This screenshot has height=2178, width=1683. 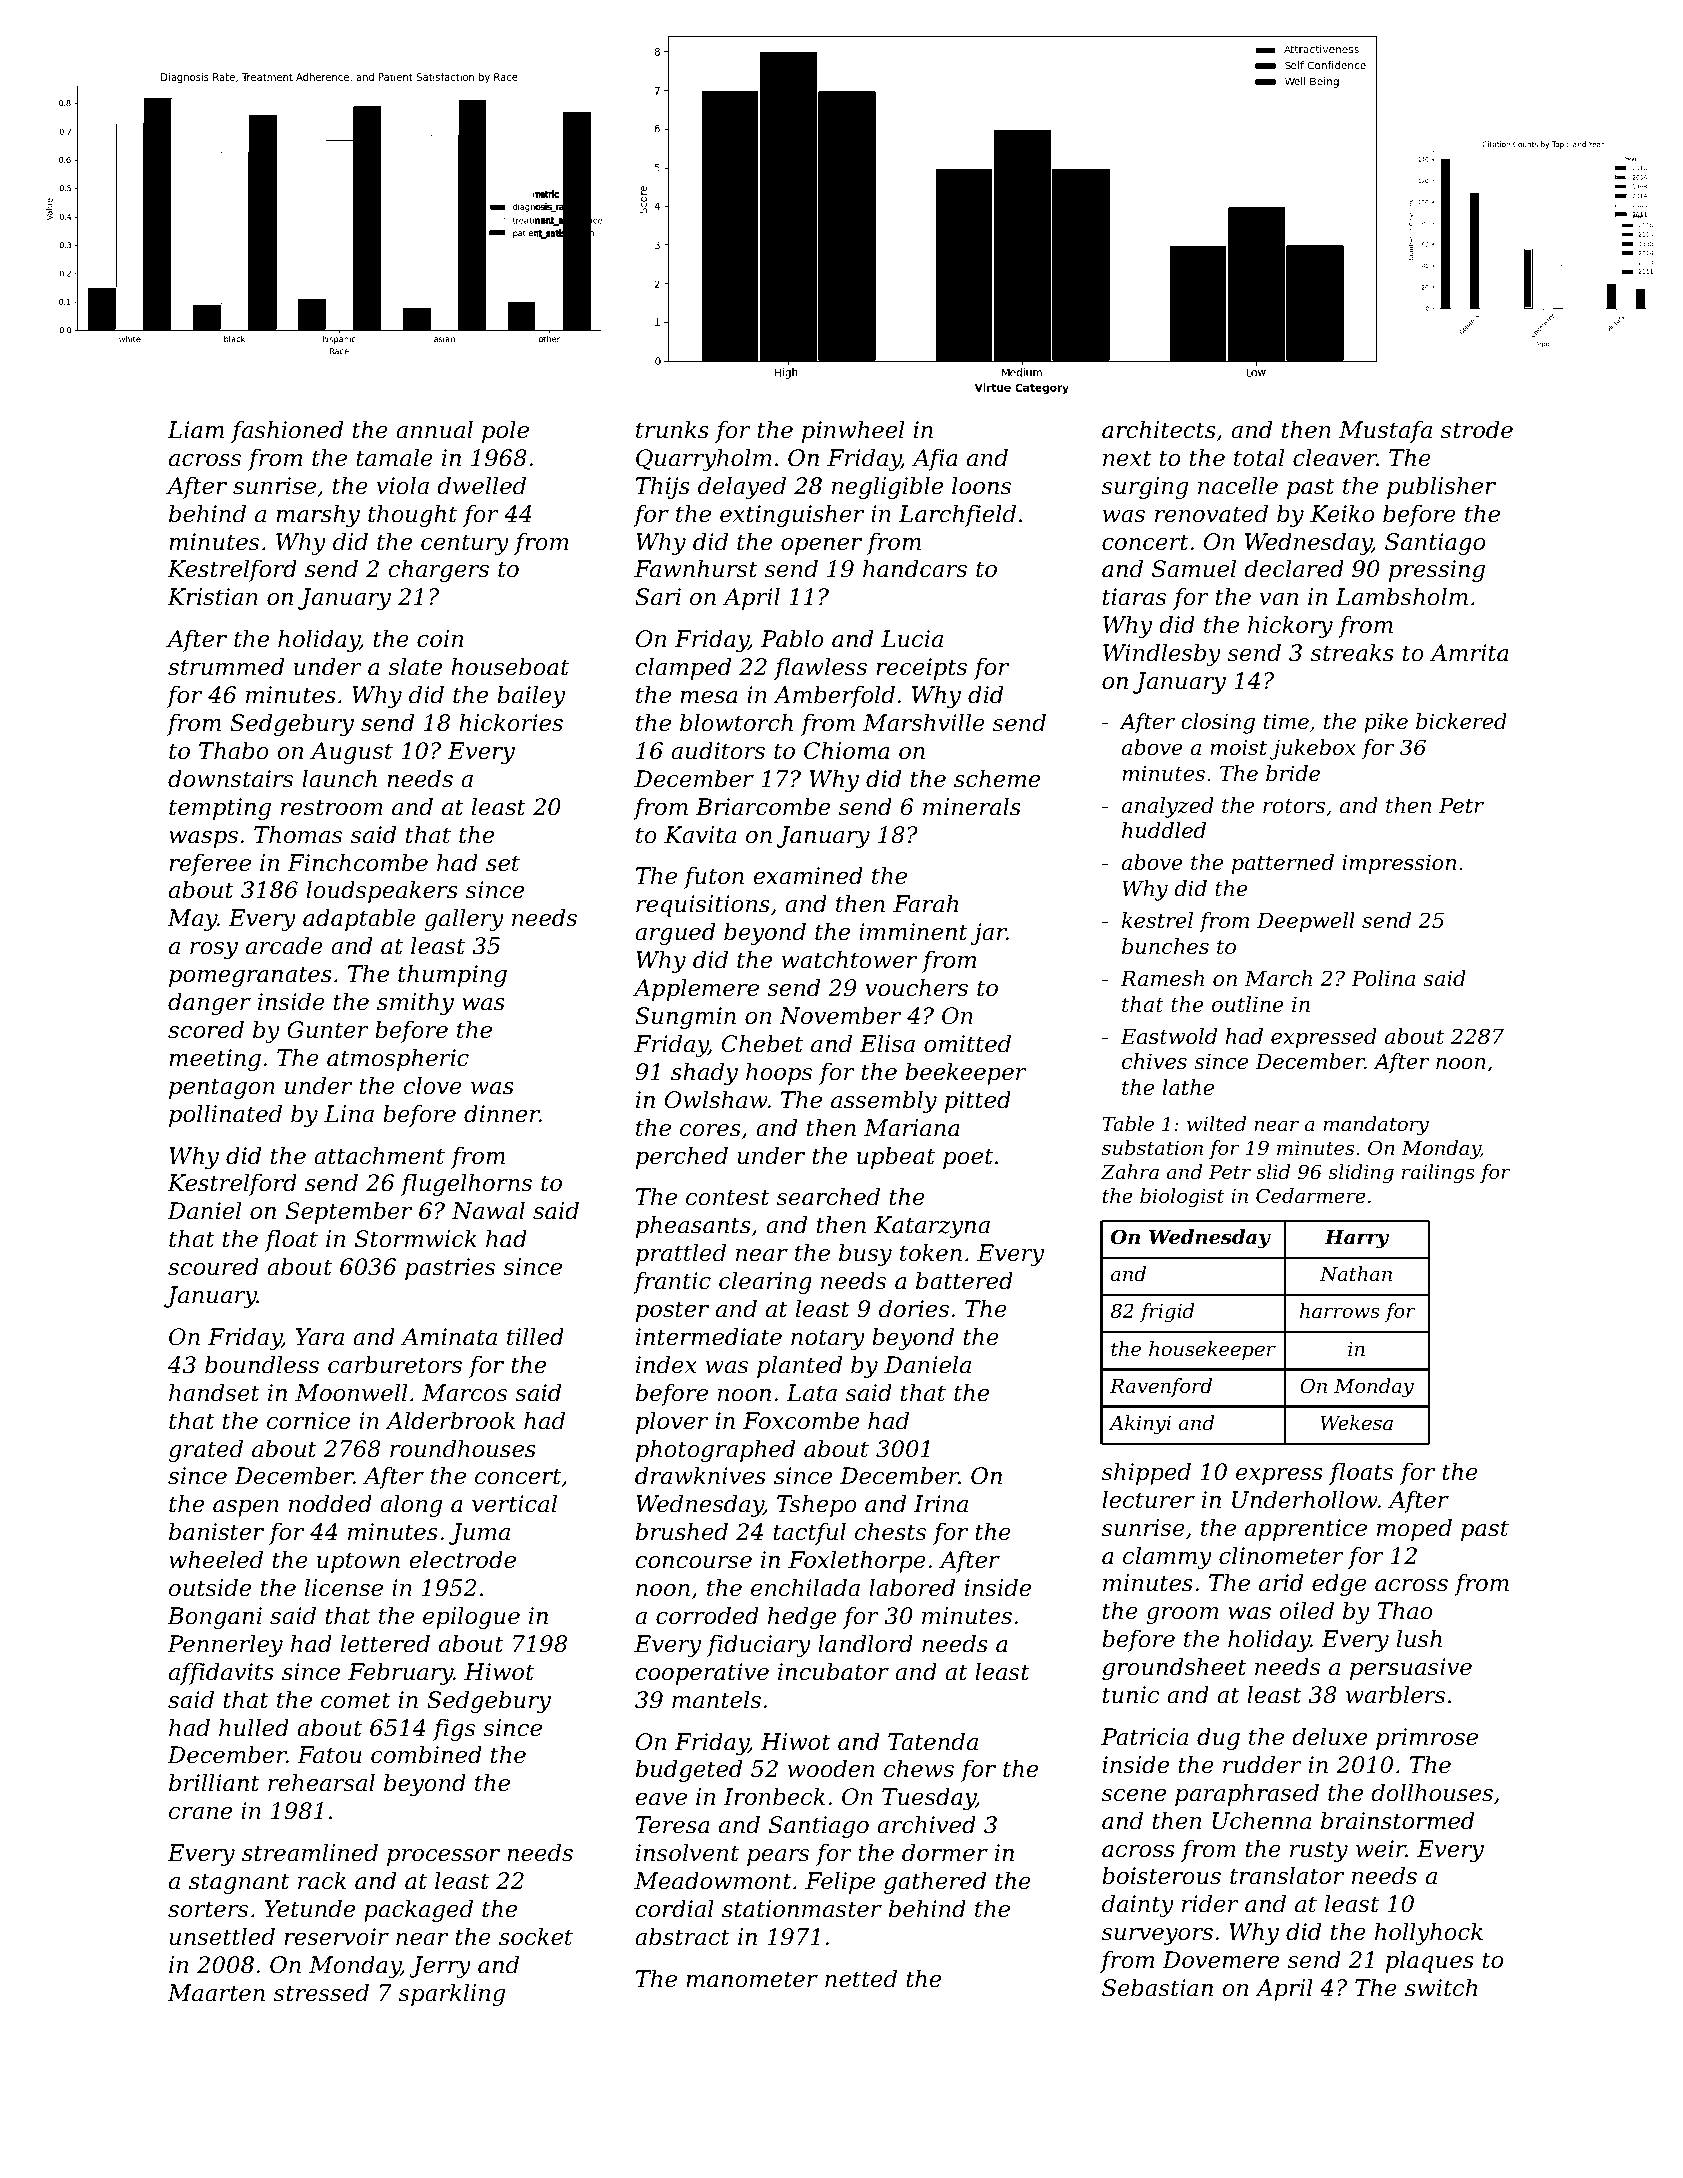 What do you see at coordinates (505, 432) in the screenshot?
I see `pole` at bounding box center [505, 432].
